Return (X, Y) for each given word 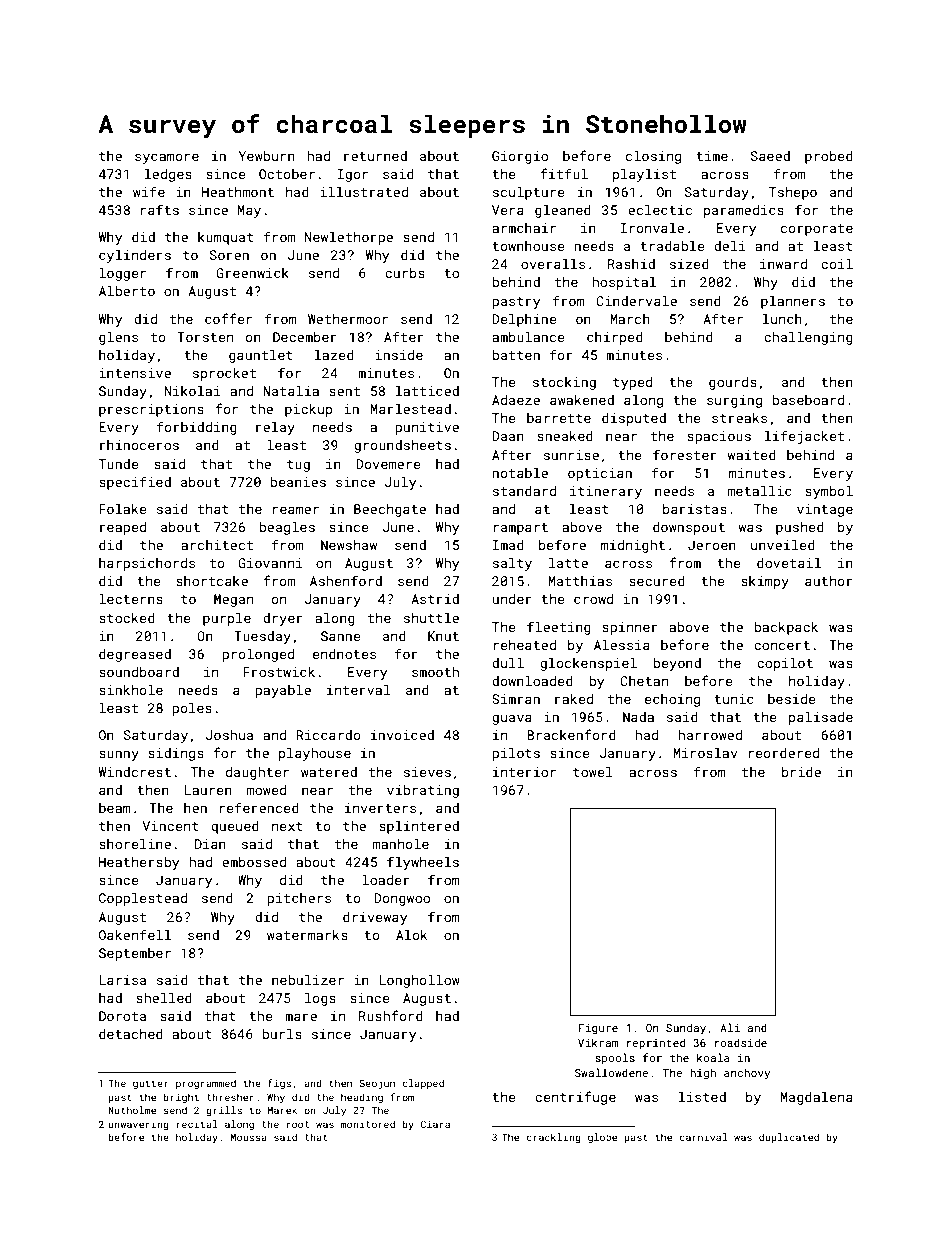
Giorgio (520, 157)
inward (783, 264)
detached (131, 1034)
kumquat (226, 238)
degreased (135, 655)
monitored (368, 1124)
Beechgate (390, 510)
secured (657, 581)
